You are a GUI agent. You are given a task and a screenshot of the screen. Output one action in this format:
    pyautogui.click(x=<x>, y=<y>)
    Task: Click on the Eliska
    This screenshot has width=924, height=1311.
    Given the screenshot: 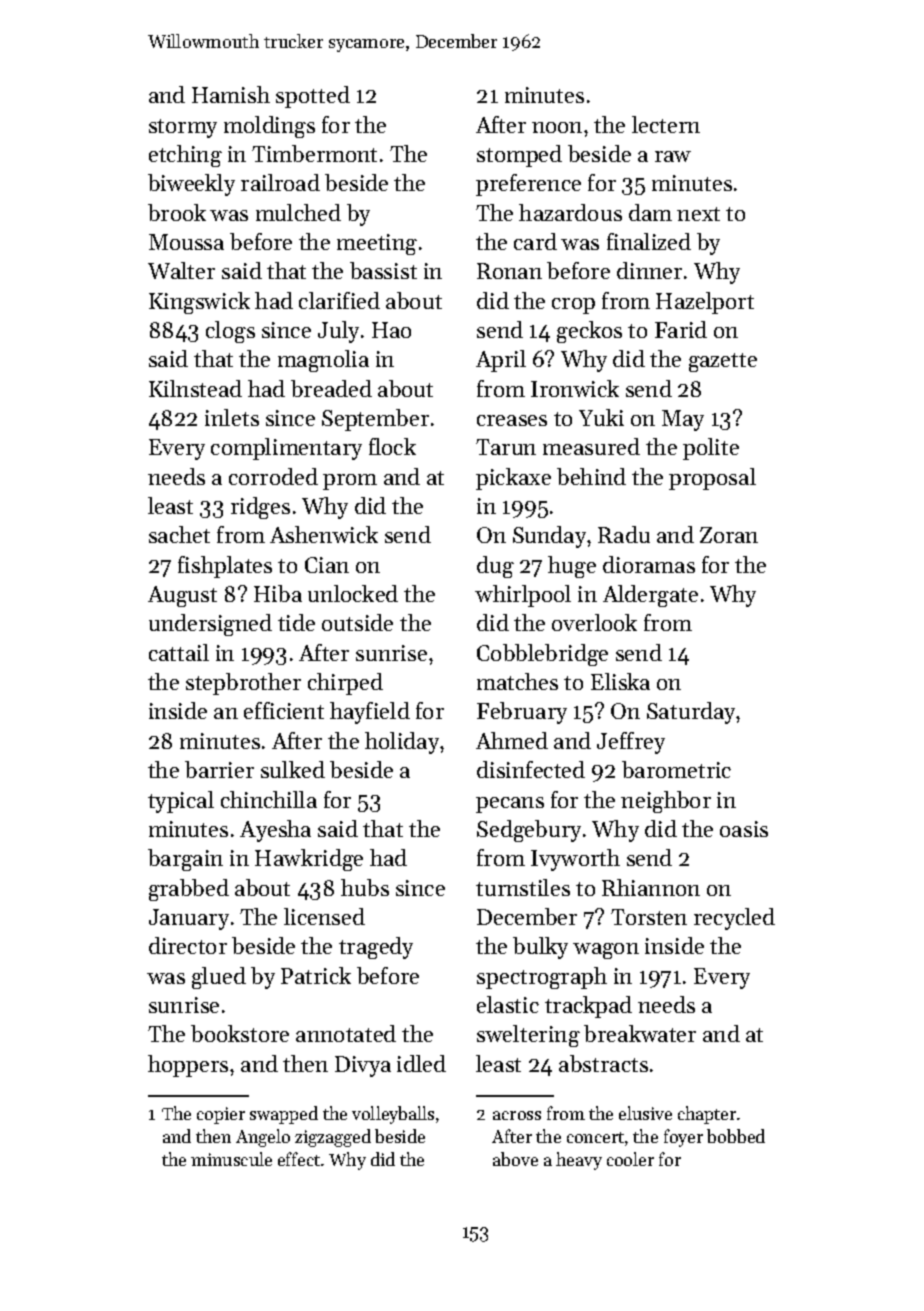 What is the action you would take?
    pyautogui.click(x=620, y=681)
